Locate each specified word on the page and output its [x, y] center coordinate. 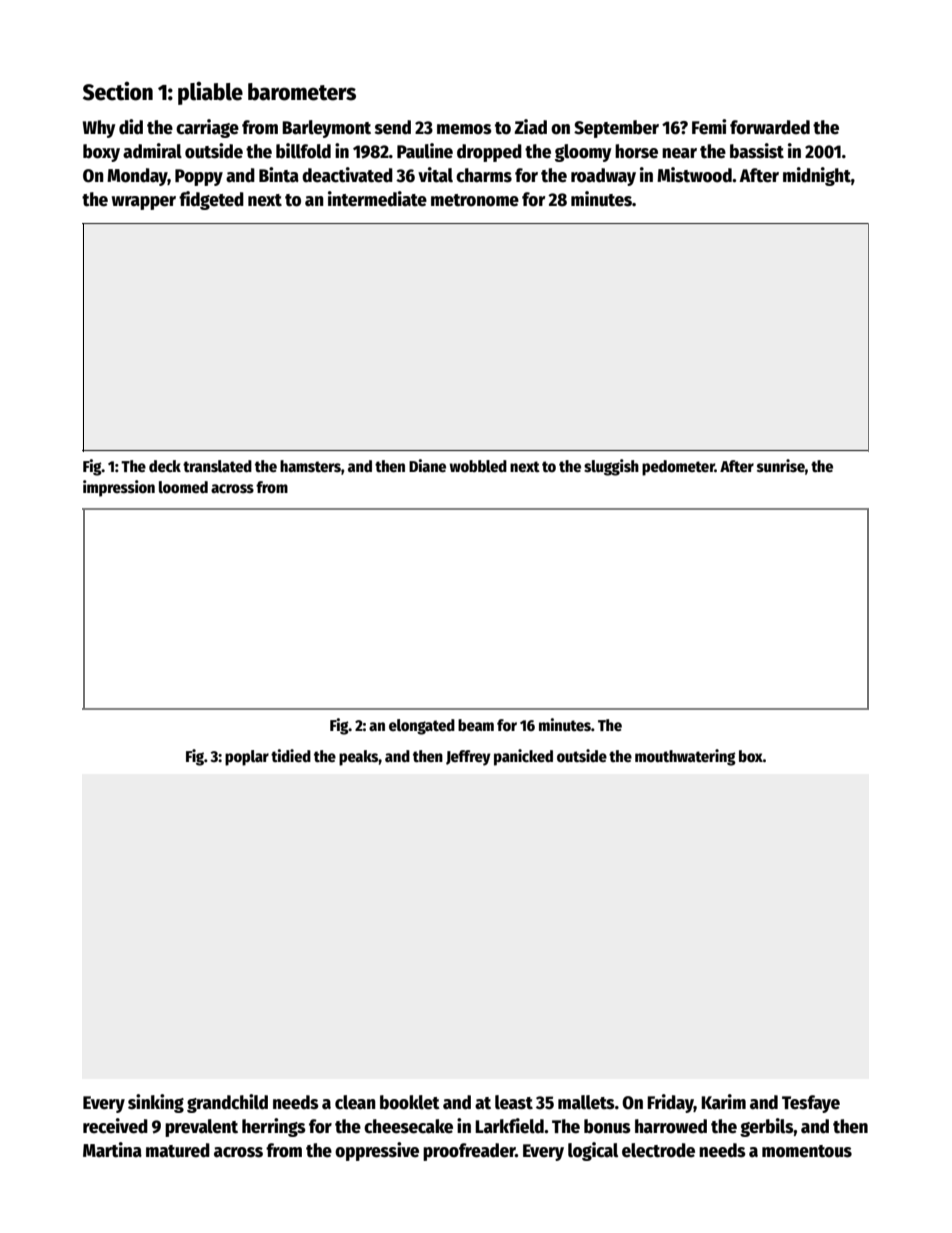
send [393, 127]
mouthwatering [685, 757]
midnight [817, 176]
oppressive [377, 1151]
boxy [101, 153]
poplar [247, 758]
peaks [359, 758]
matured [178, 1150]
